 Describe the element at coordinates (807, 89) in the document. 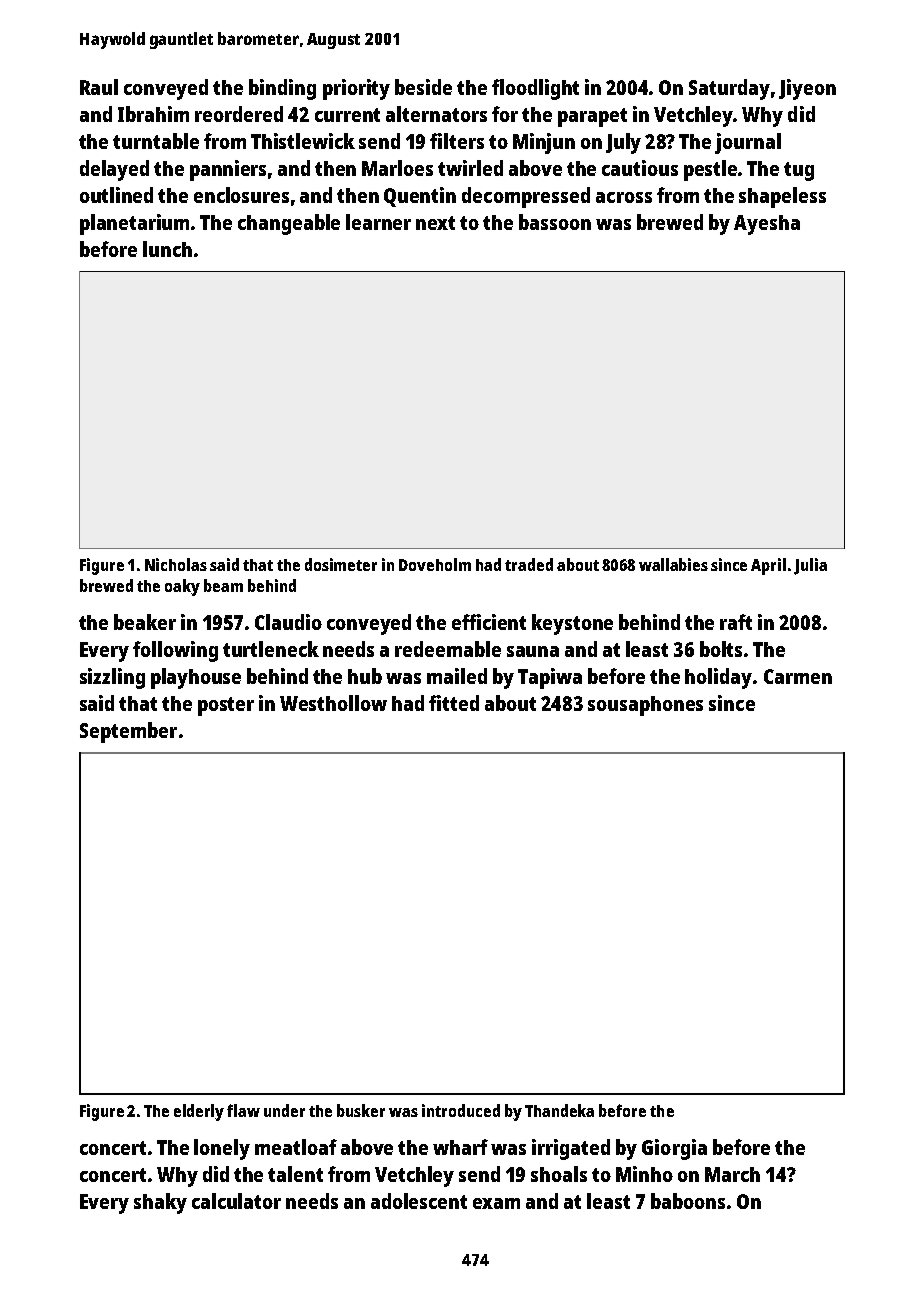

I see `Jiyeon` at that location.
